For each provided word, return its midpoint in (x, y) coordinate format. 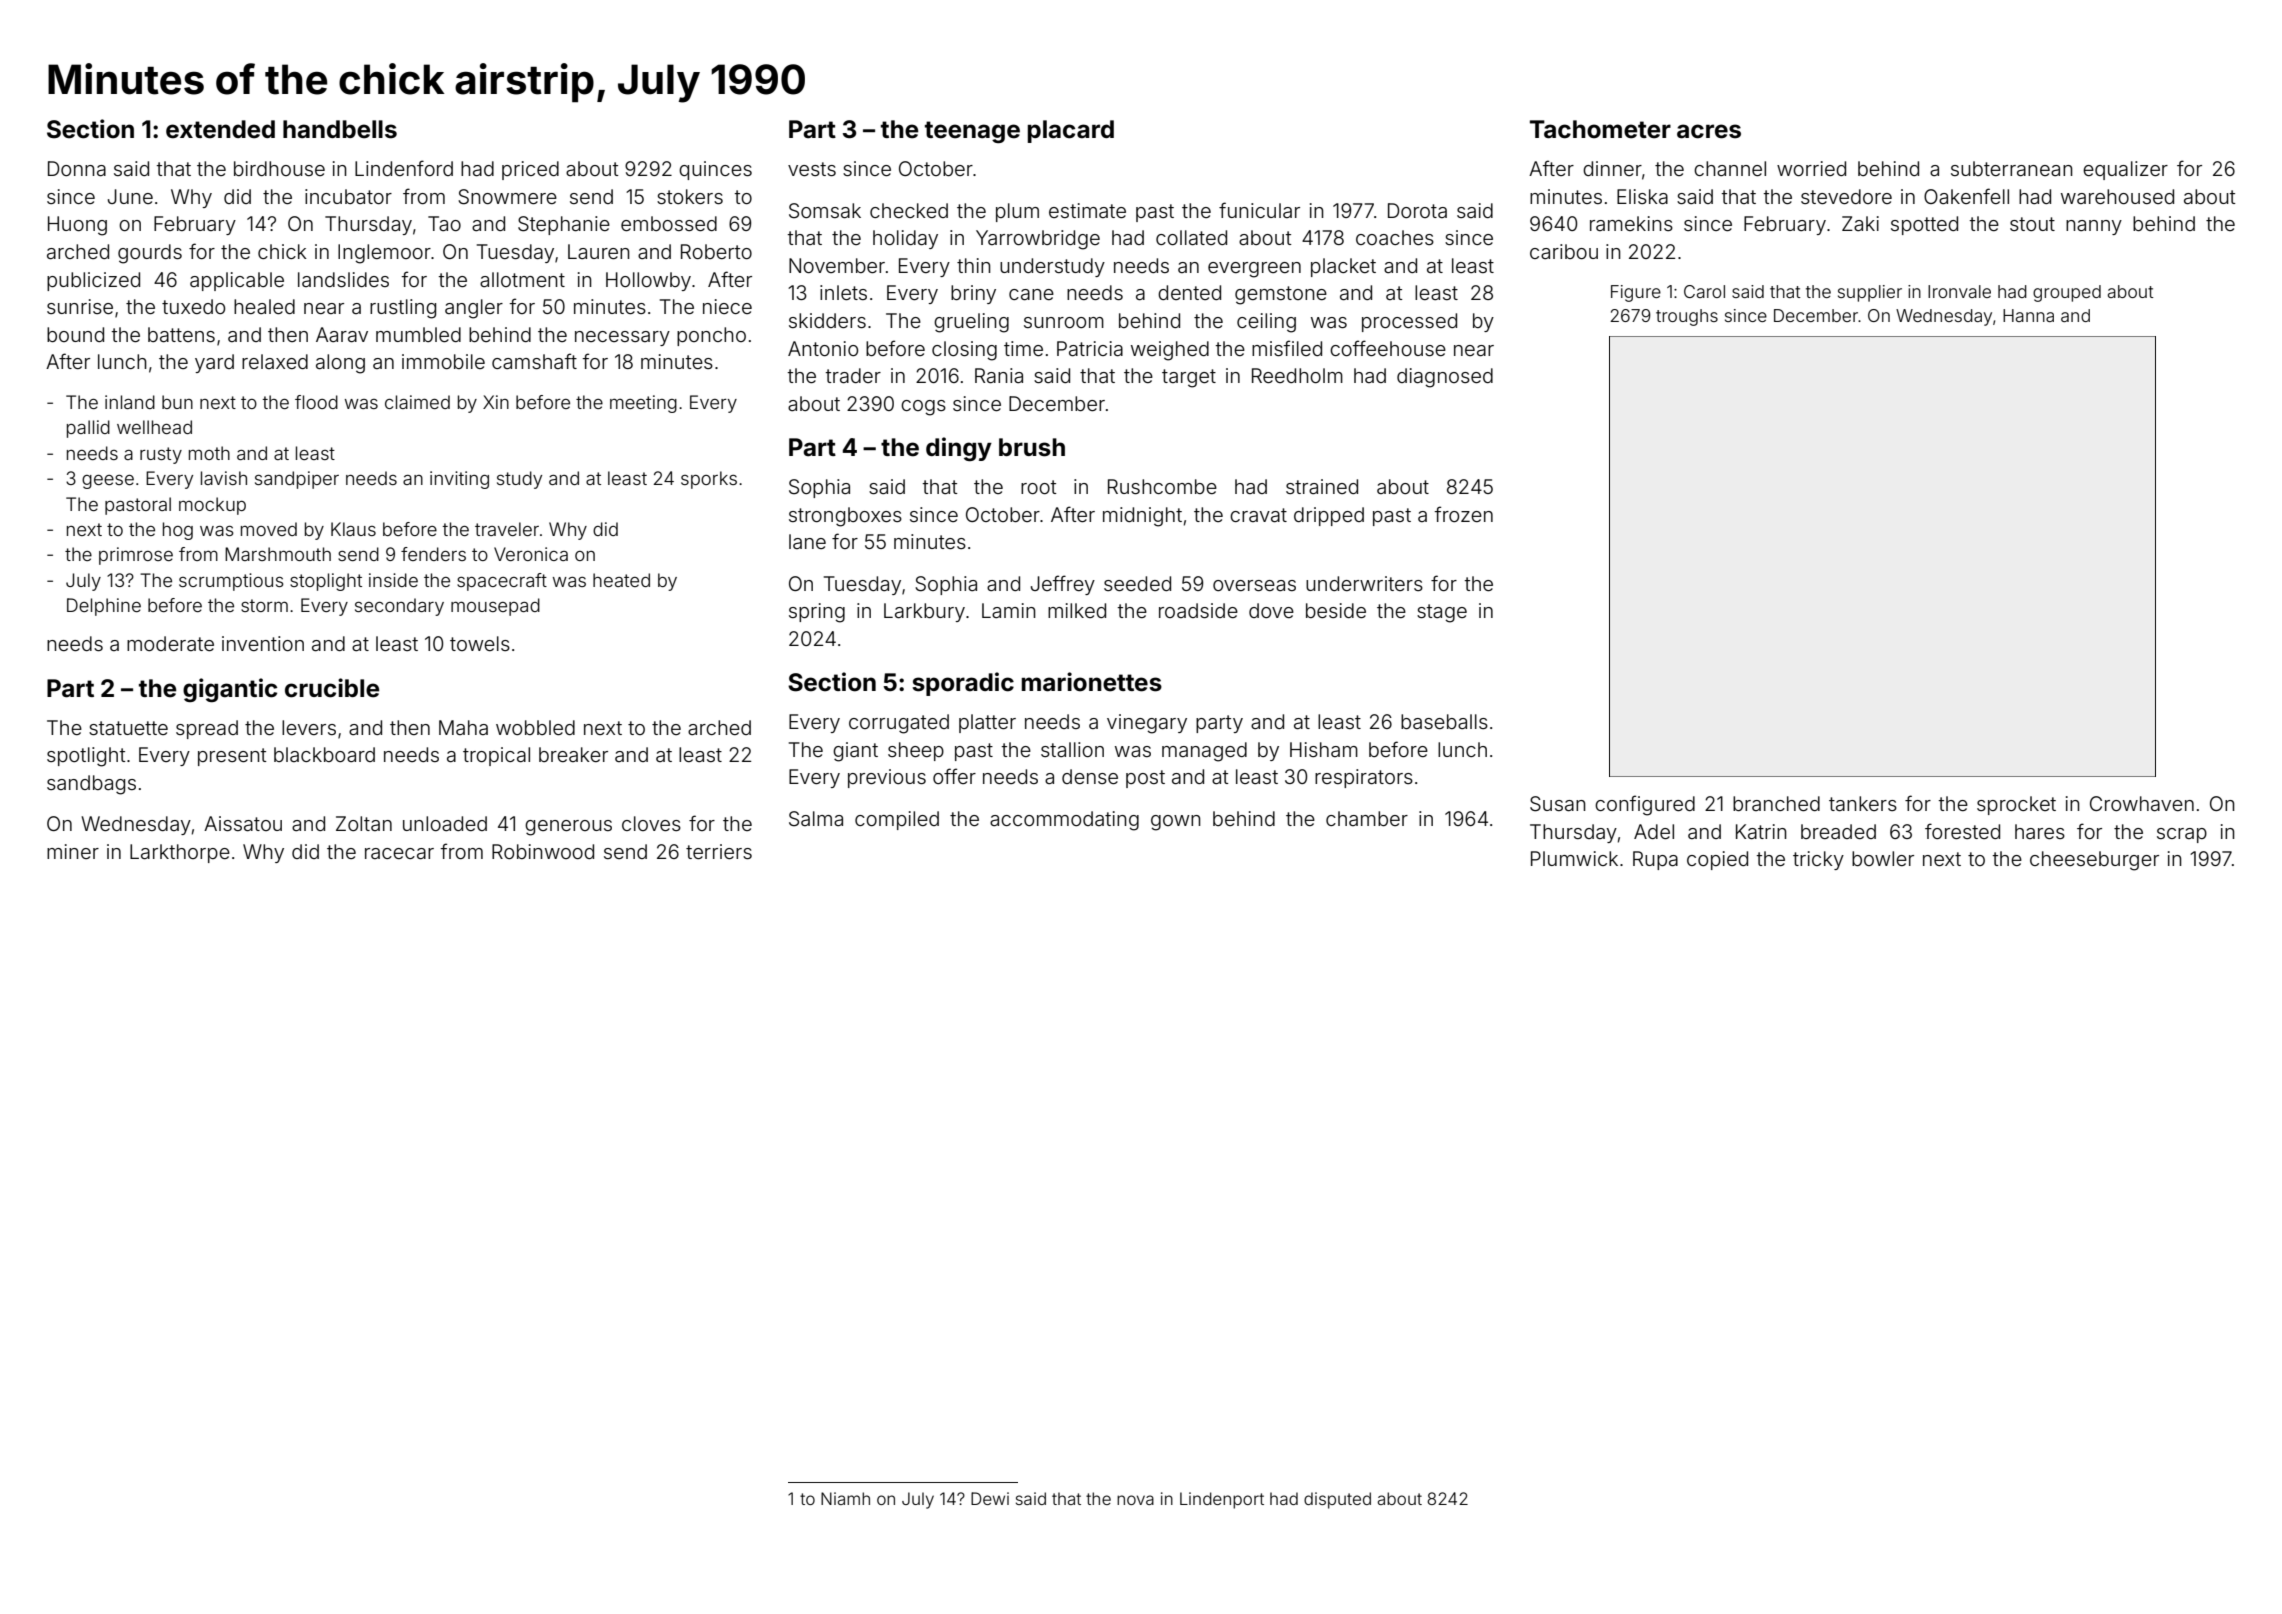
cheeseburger (2094, 861)
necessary (622, 338)
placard (1070, 131)
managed (1204, 752)
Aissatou (243, 823)
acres (1709, 131)
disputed (1337, 1500)
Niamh (845, 1498)
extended (220, 129)
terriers (719, 851)
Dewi (990, 1498)
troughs (1687, 317)
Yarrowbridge (1038, 240)
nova (1135, 1500)
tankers (1863, 803)
